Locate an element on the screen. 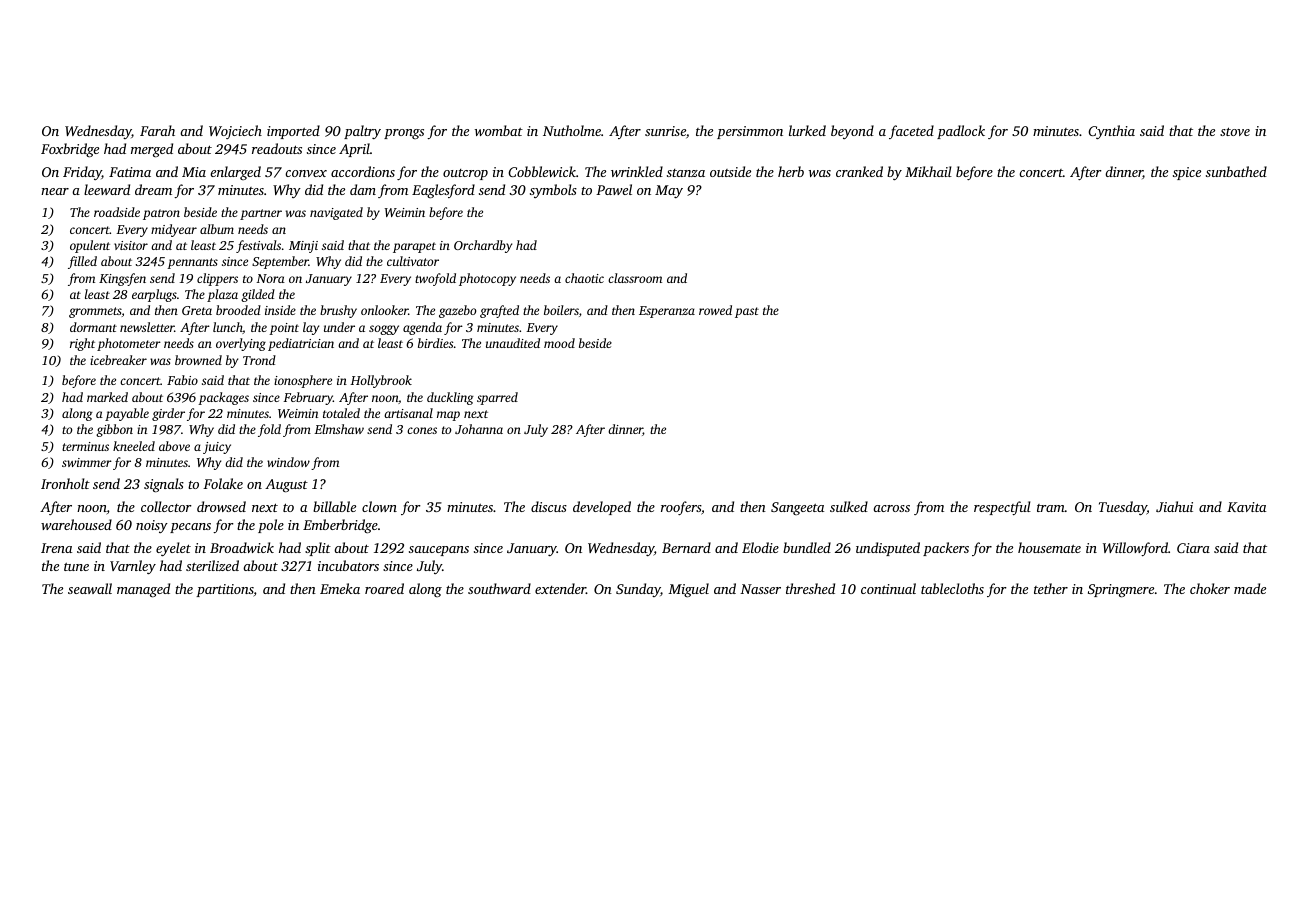 This screenshot has width=1308, height=924. Esperanza is located at coordinates (667, 312).
